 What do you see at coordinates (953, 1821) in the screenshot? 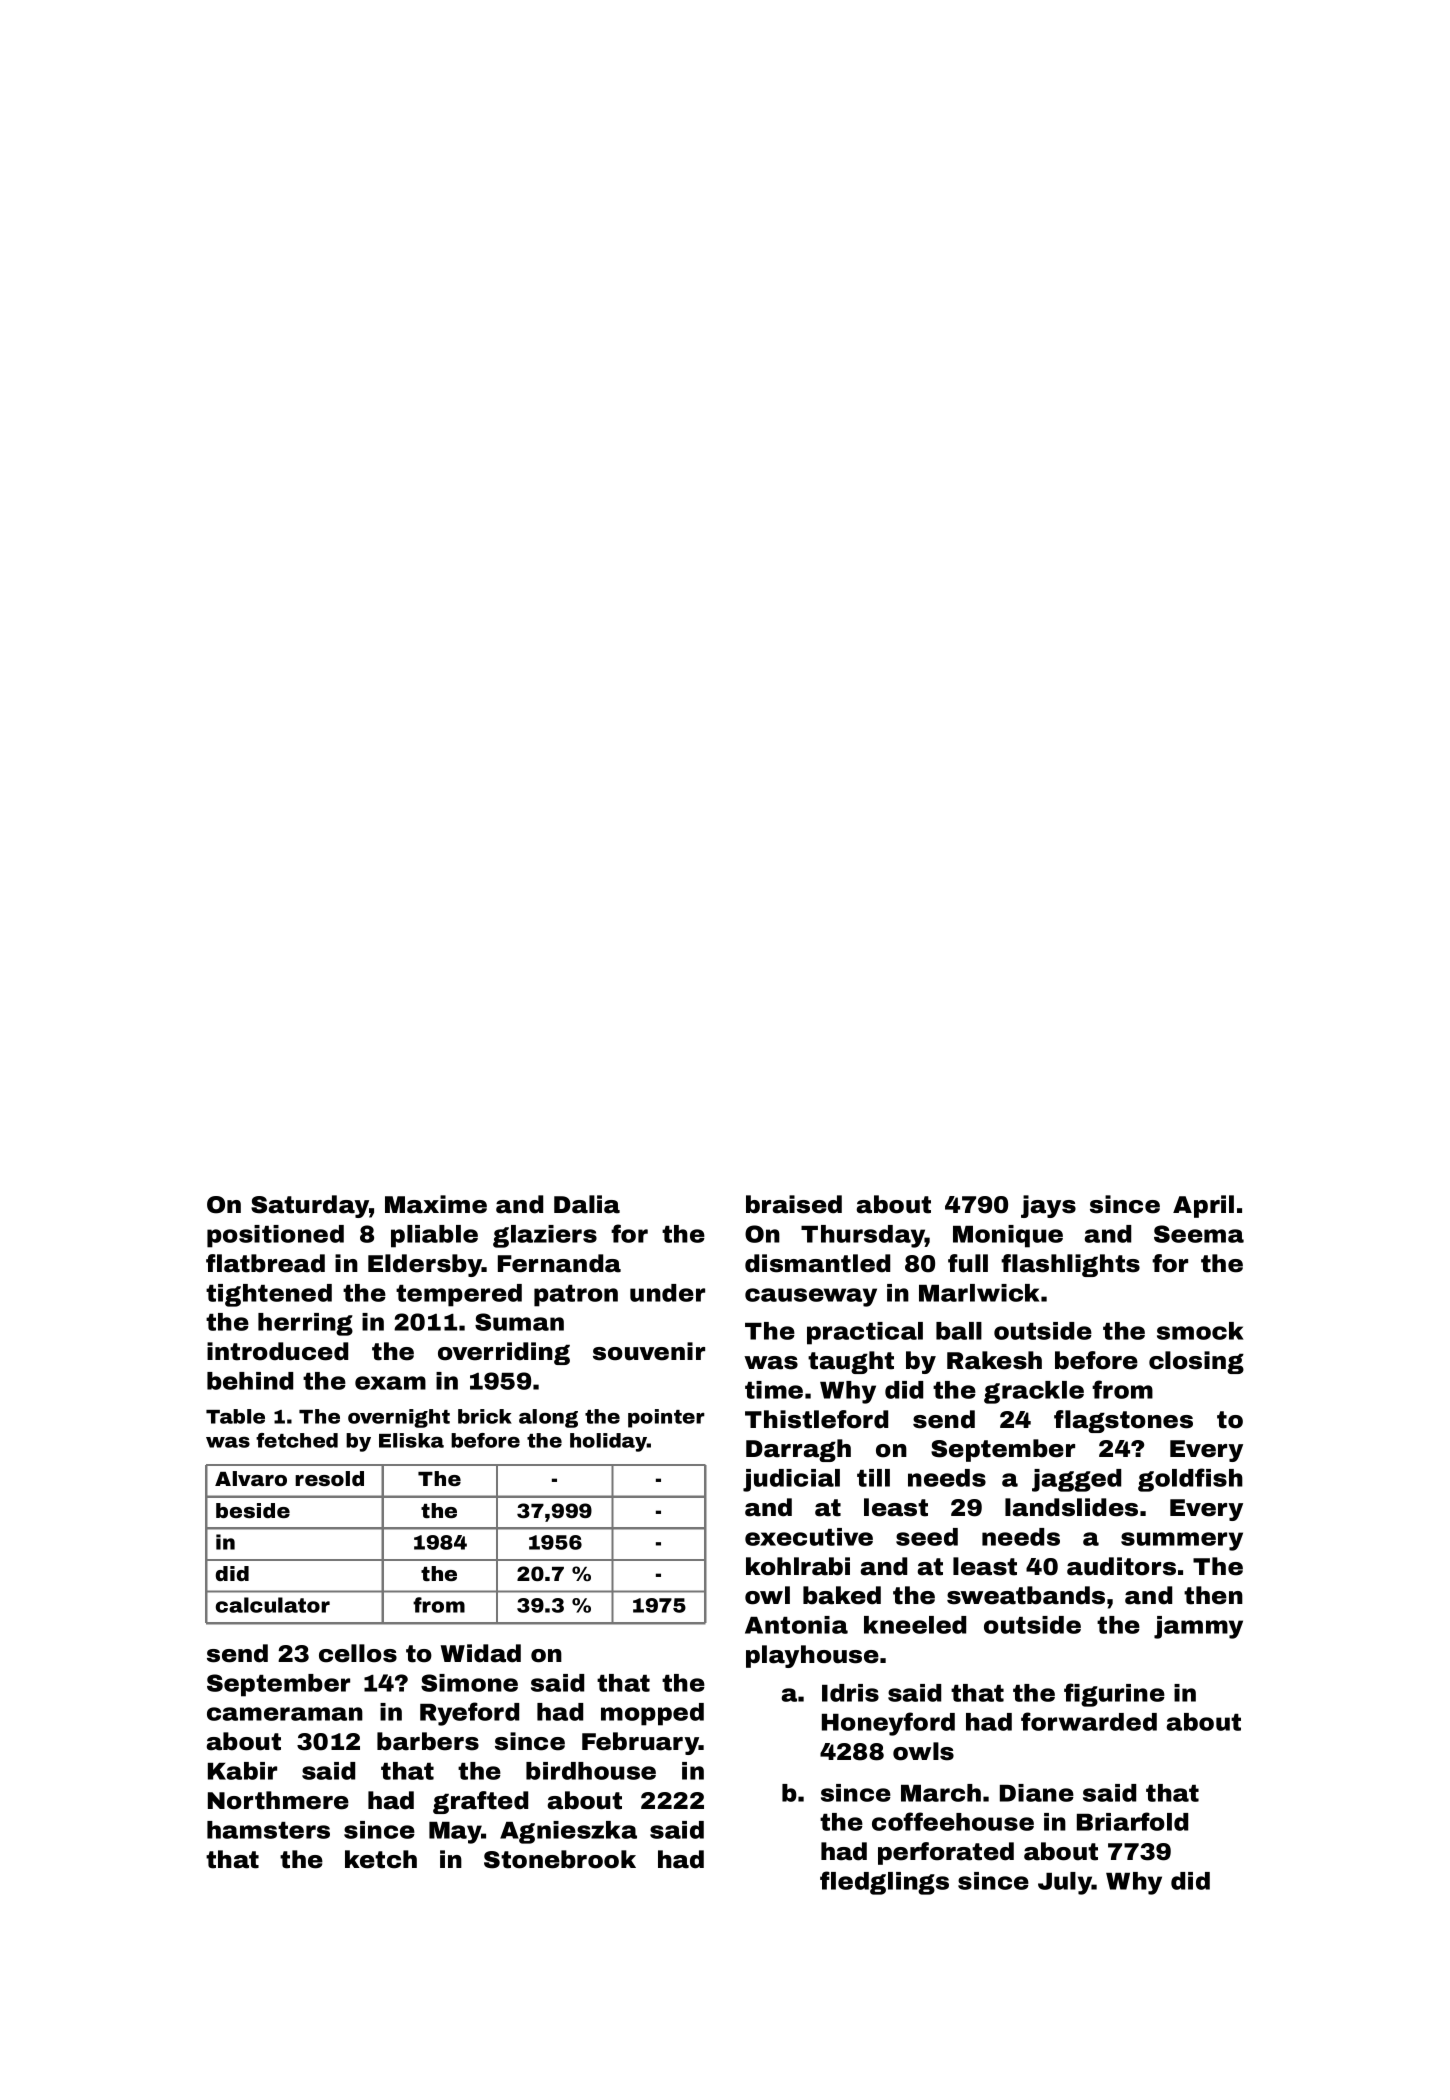
I see `coffeehouse` at bounding box center [953, 1821].
